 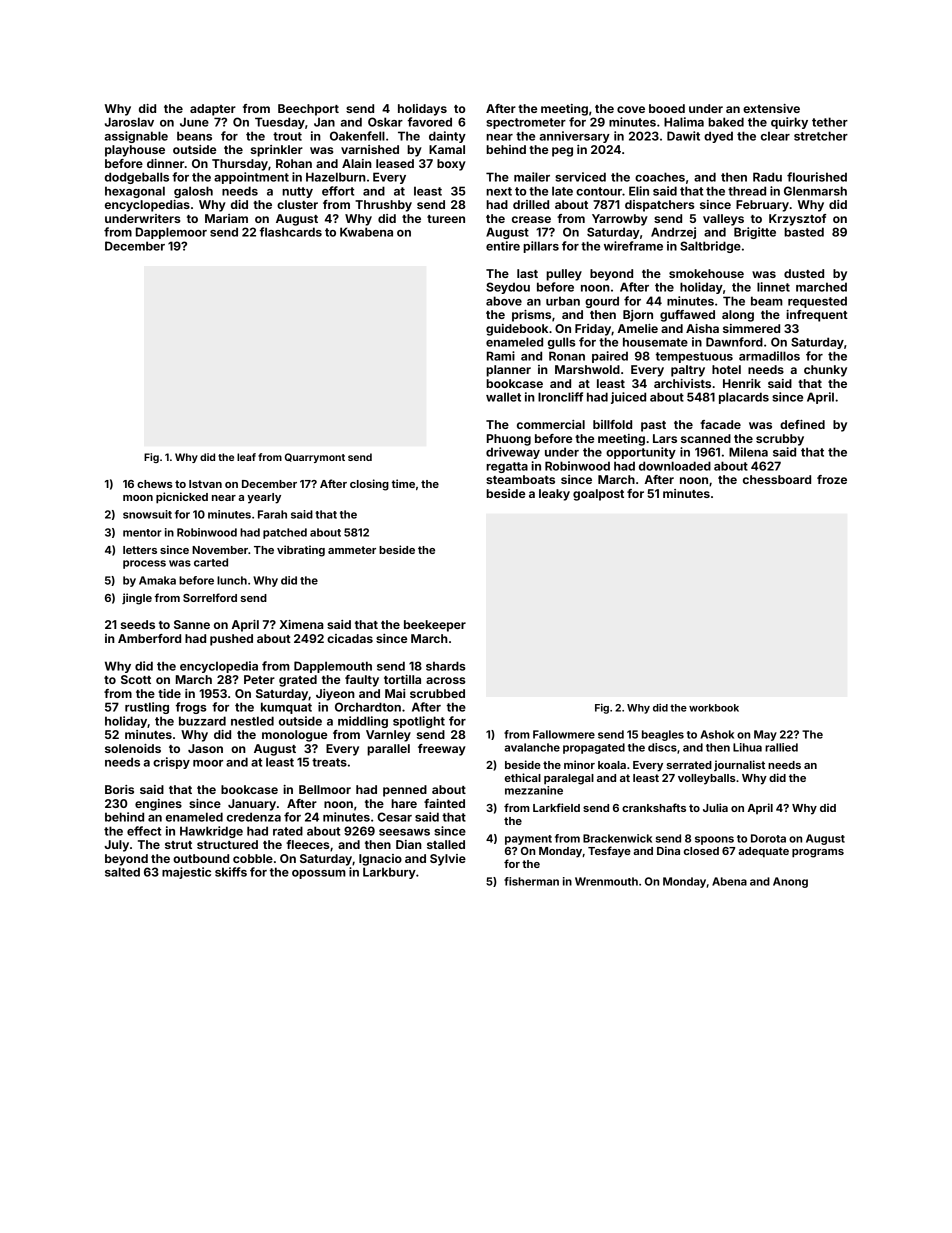 I want to click on mailer, so click(x=532, y=177).
